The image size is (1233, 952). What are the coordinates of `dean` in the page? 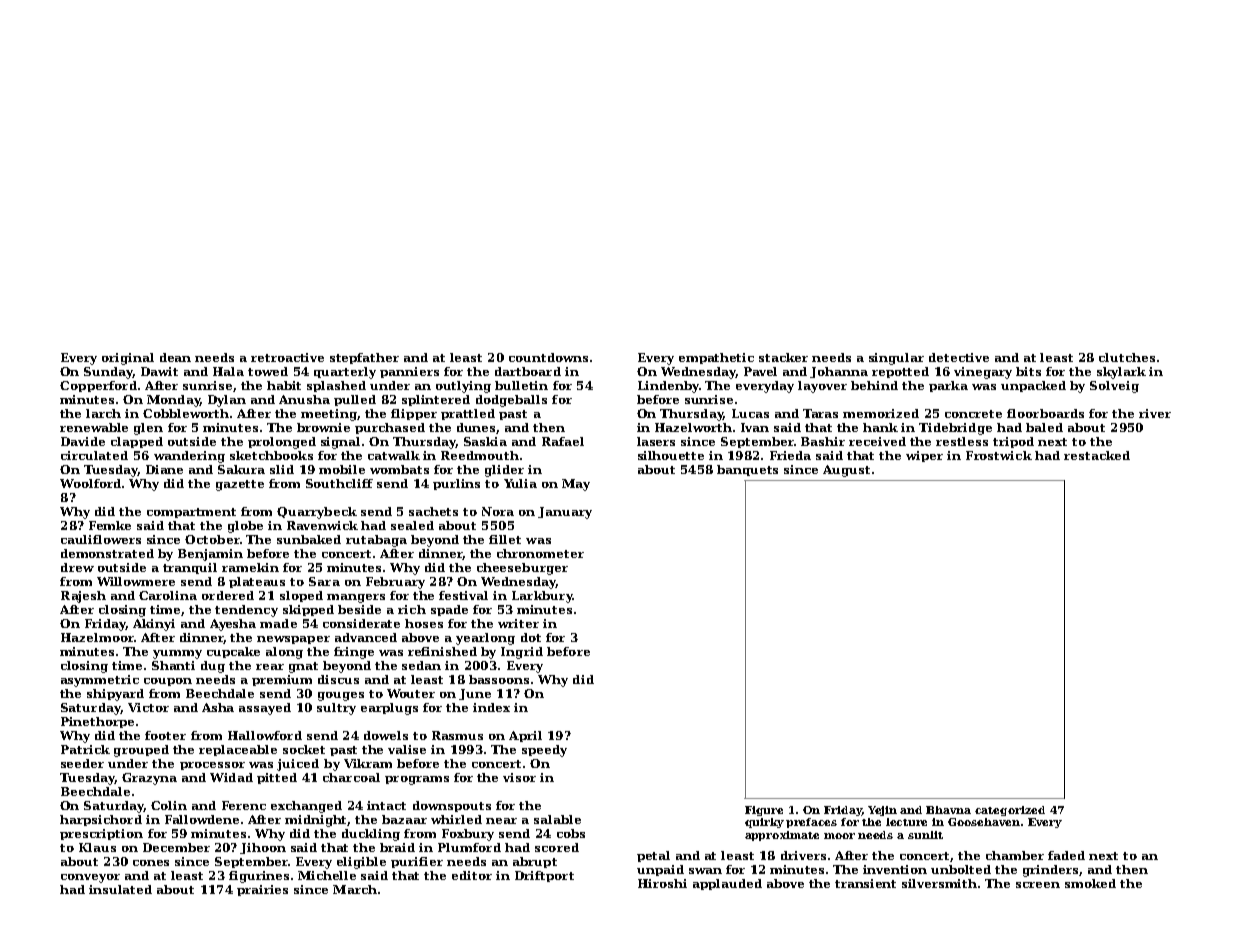 It's located at (175, 357).
